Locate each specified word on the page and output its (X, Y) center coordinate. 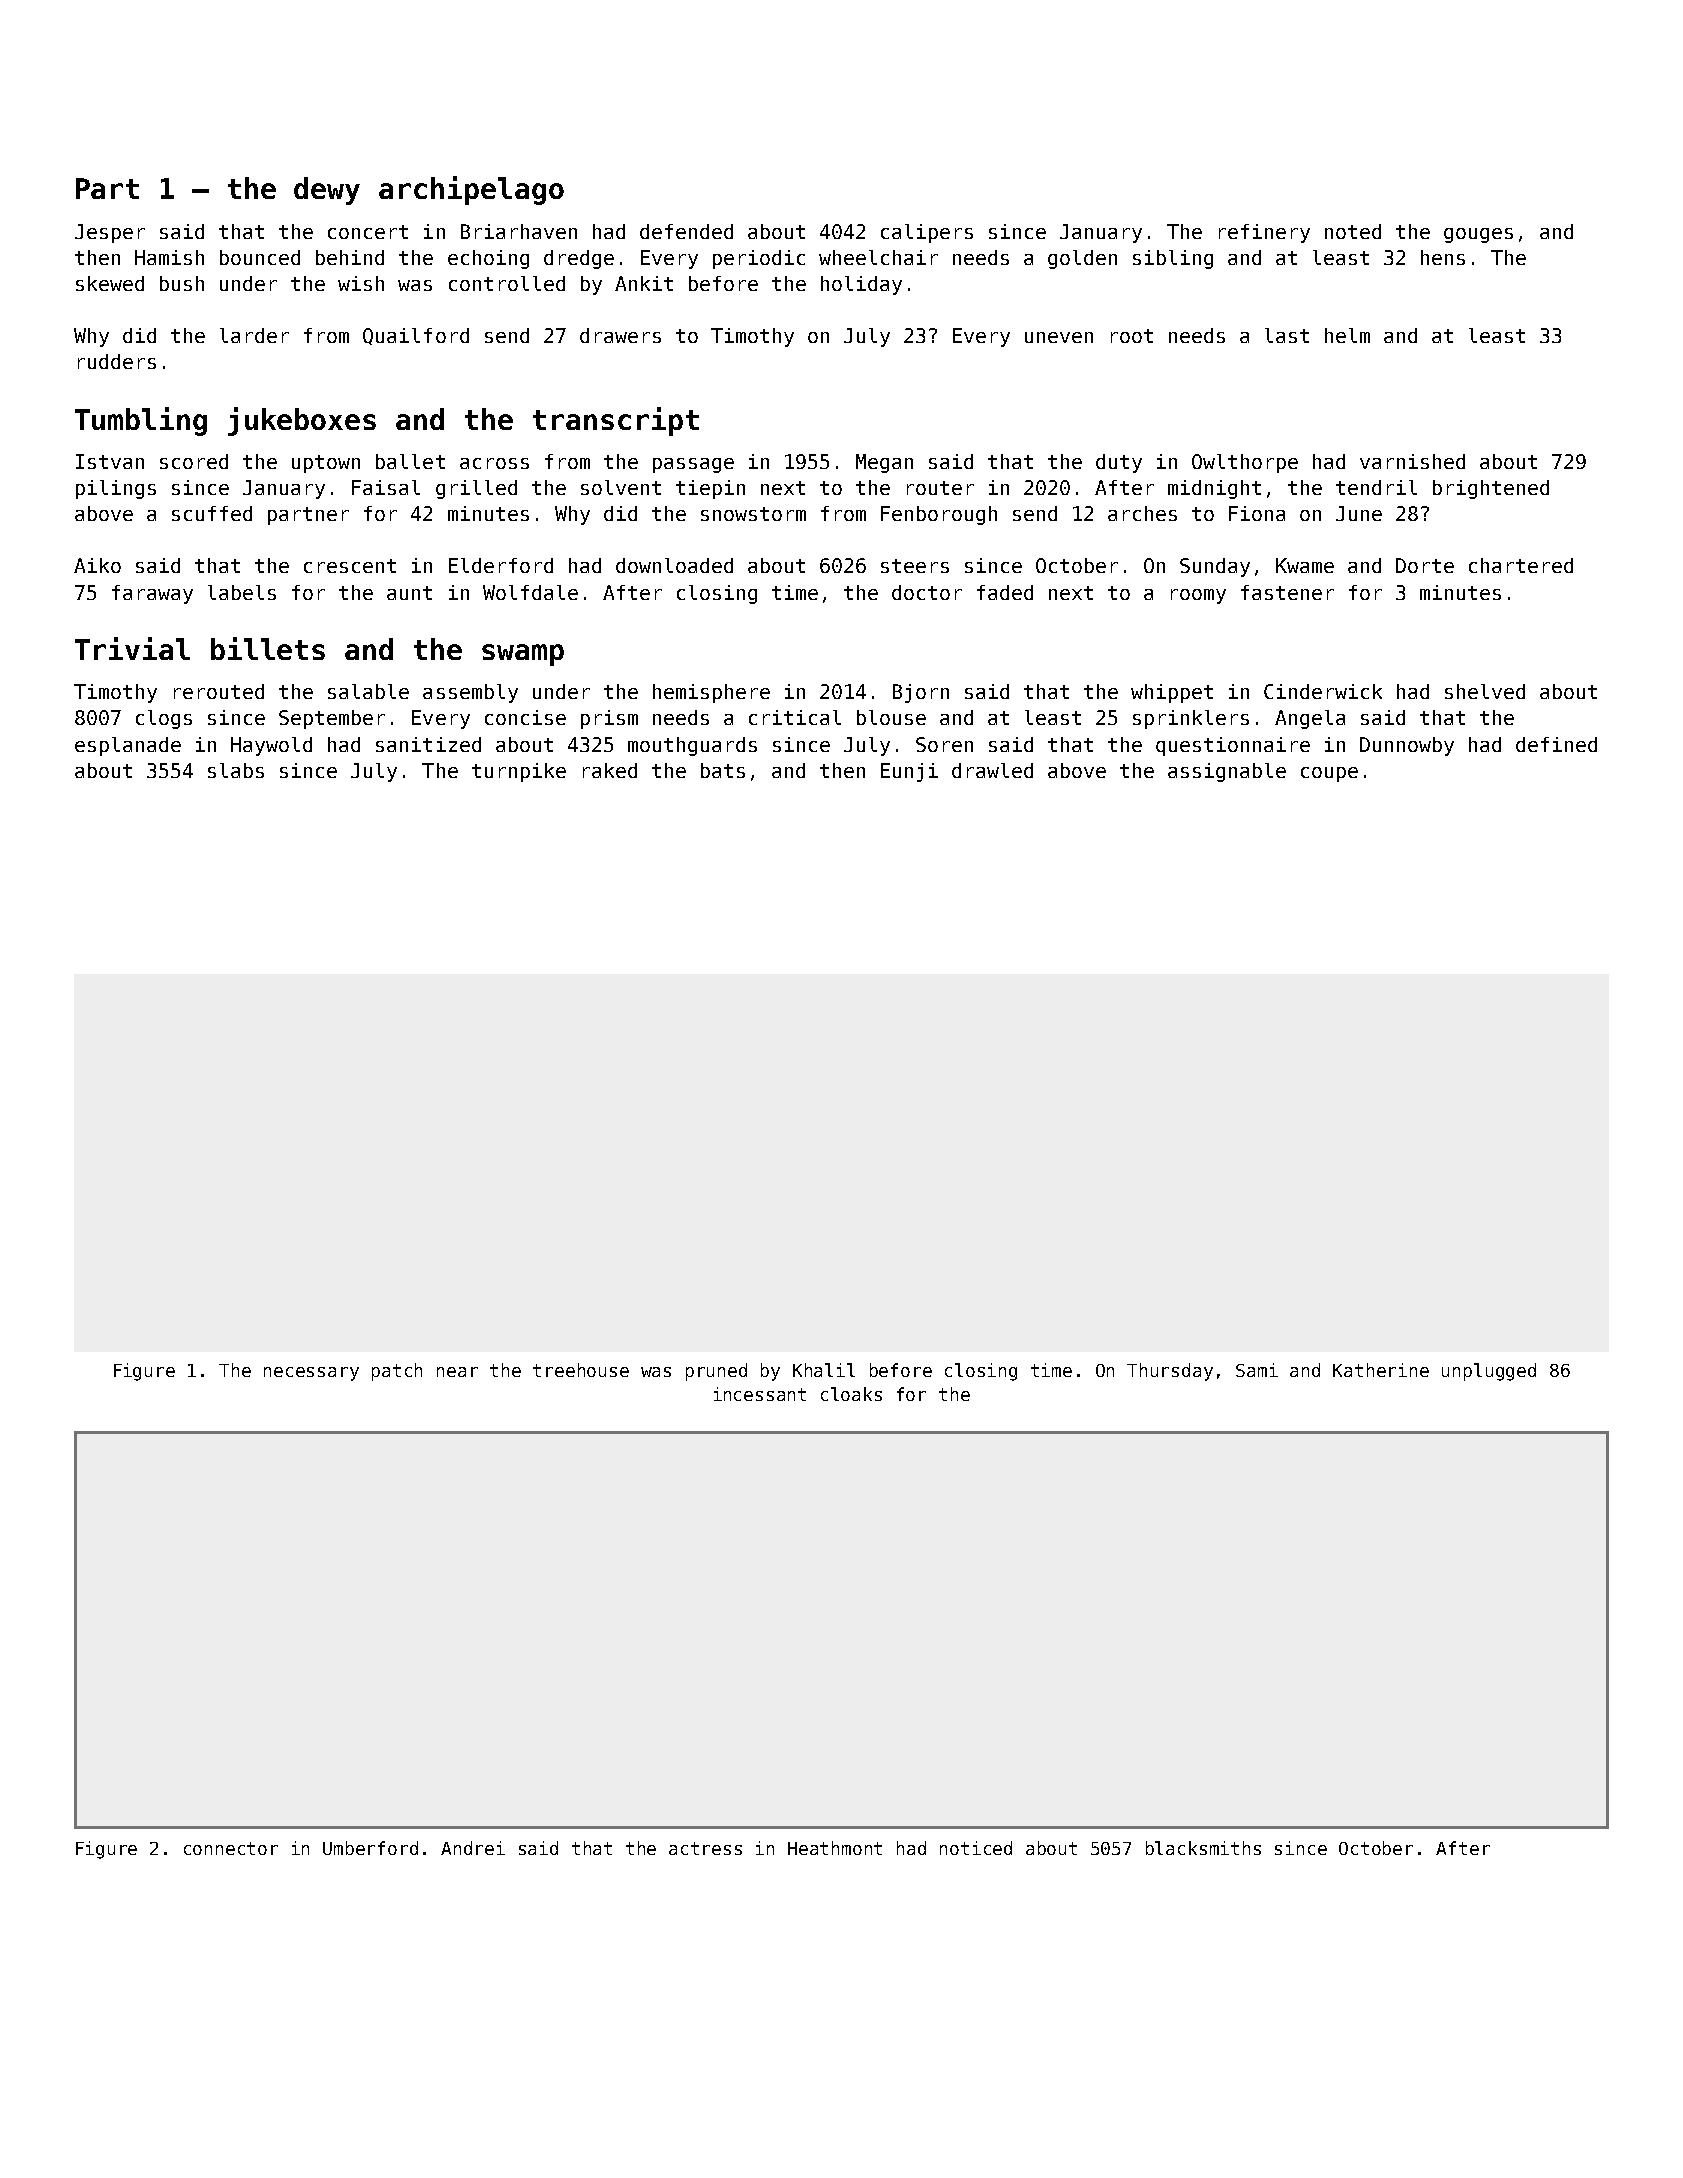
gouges (1478, 235)
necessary (311, 1374)
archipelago (471, 190)
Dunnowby (1407, 746)
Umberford (370, 1848)
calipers (927, 233)
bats (723, 770)
